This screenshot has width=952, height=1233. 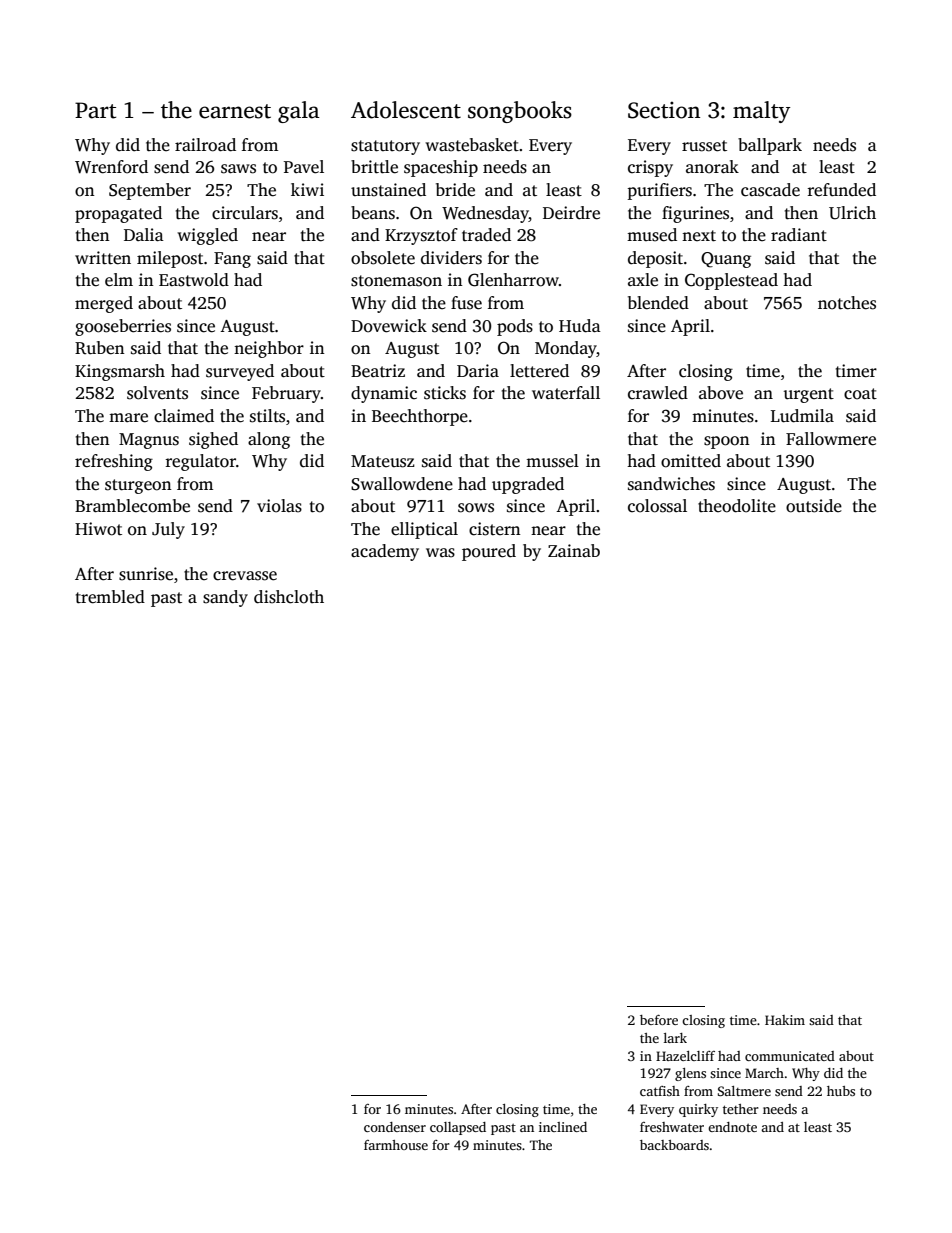 I want to click on ballpark, so click(x=770, y=146).
